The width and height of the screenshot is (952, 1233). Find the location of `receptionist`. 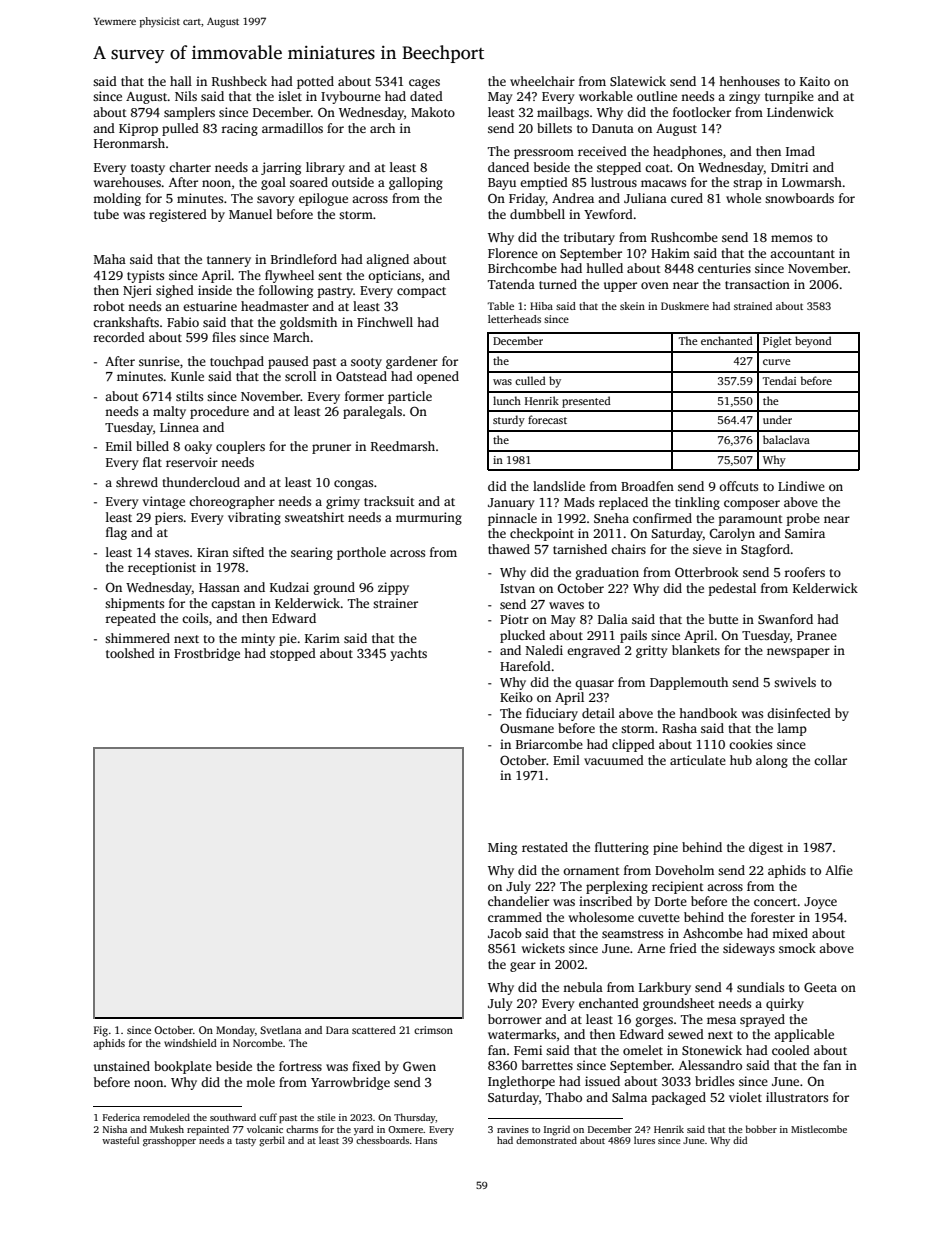

receptionist is located at coordinates (162, 568).
